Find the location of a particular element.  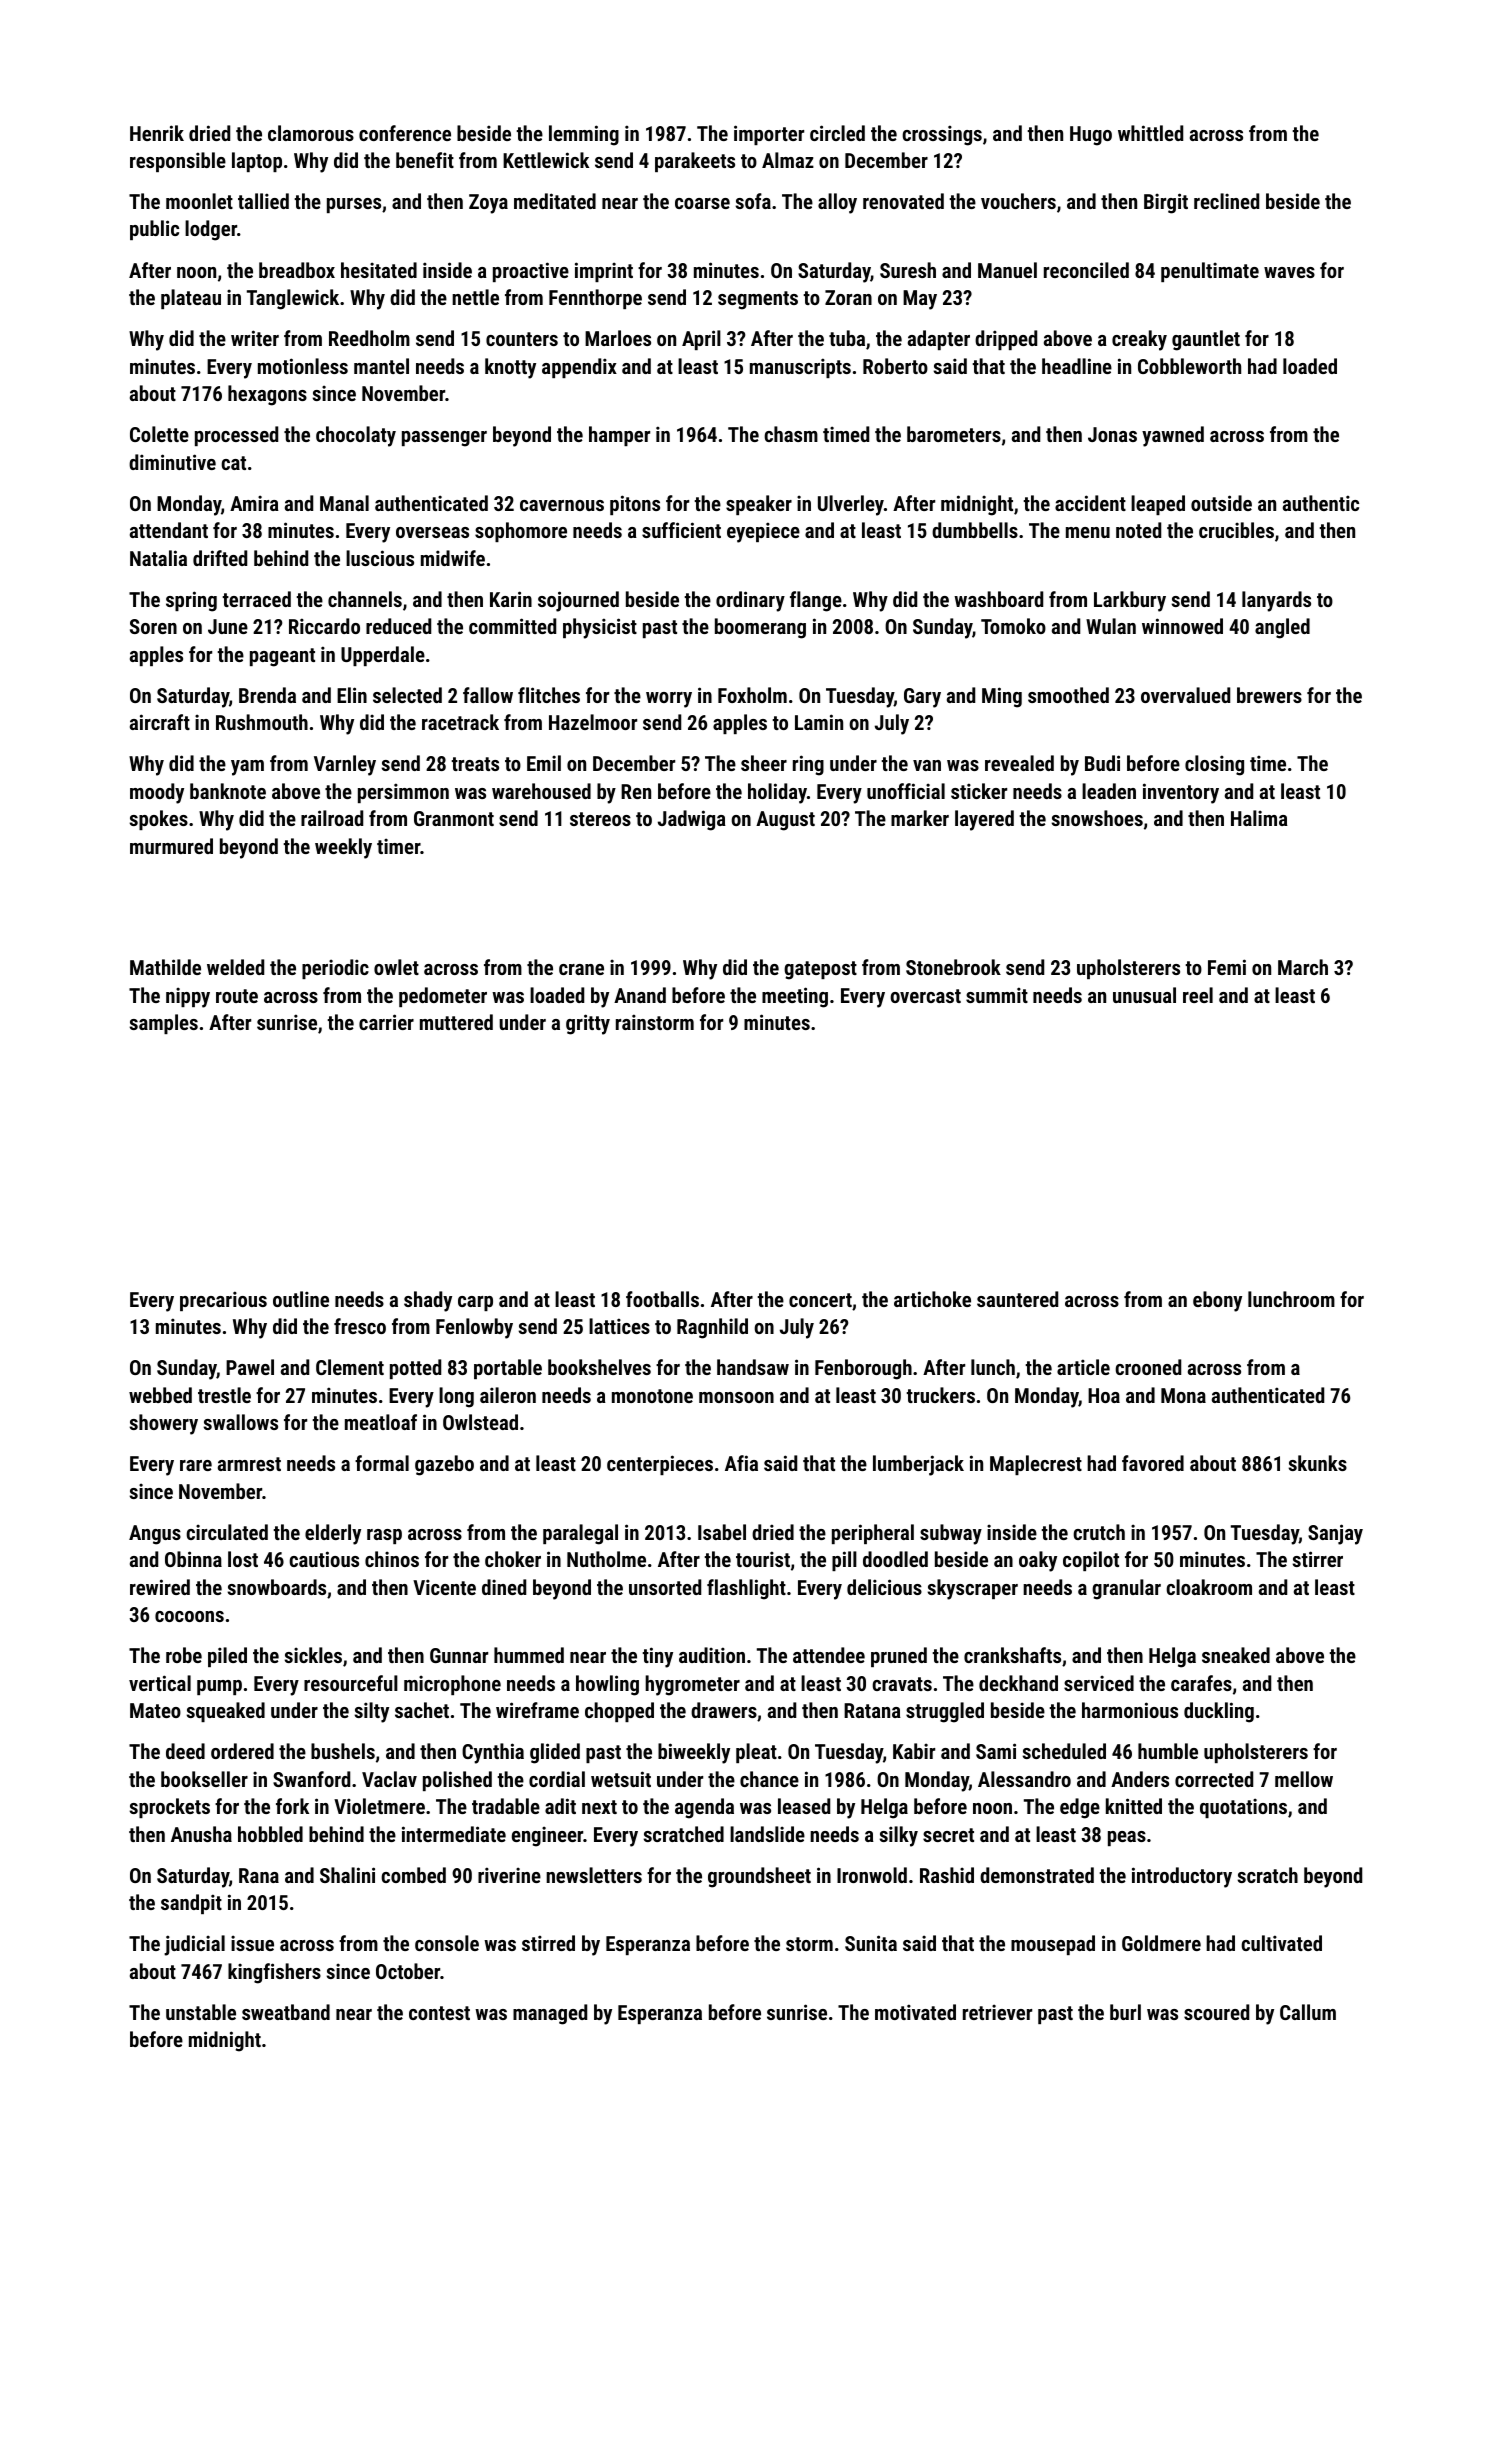

August is located at coordinates (785, 821).
